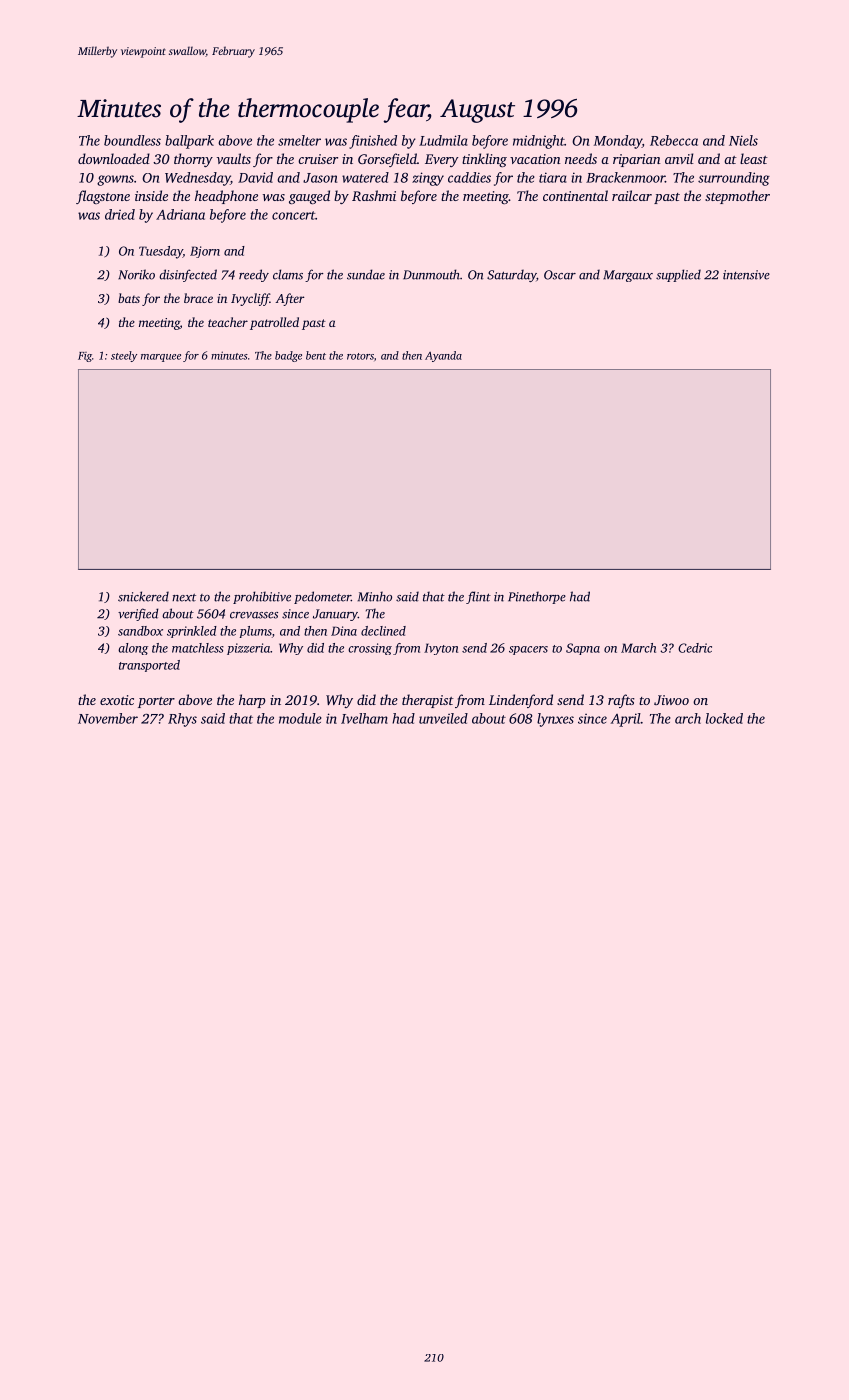 This screenshot has height=1400, width=849. I want to click on Minho, so click(375, 596).
